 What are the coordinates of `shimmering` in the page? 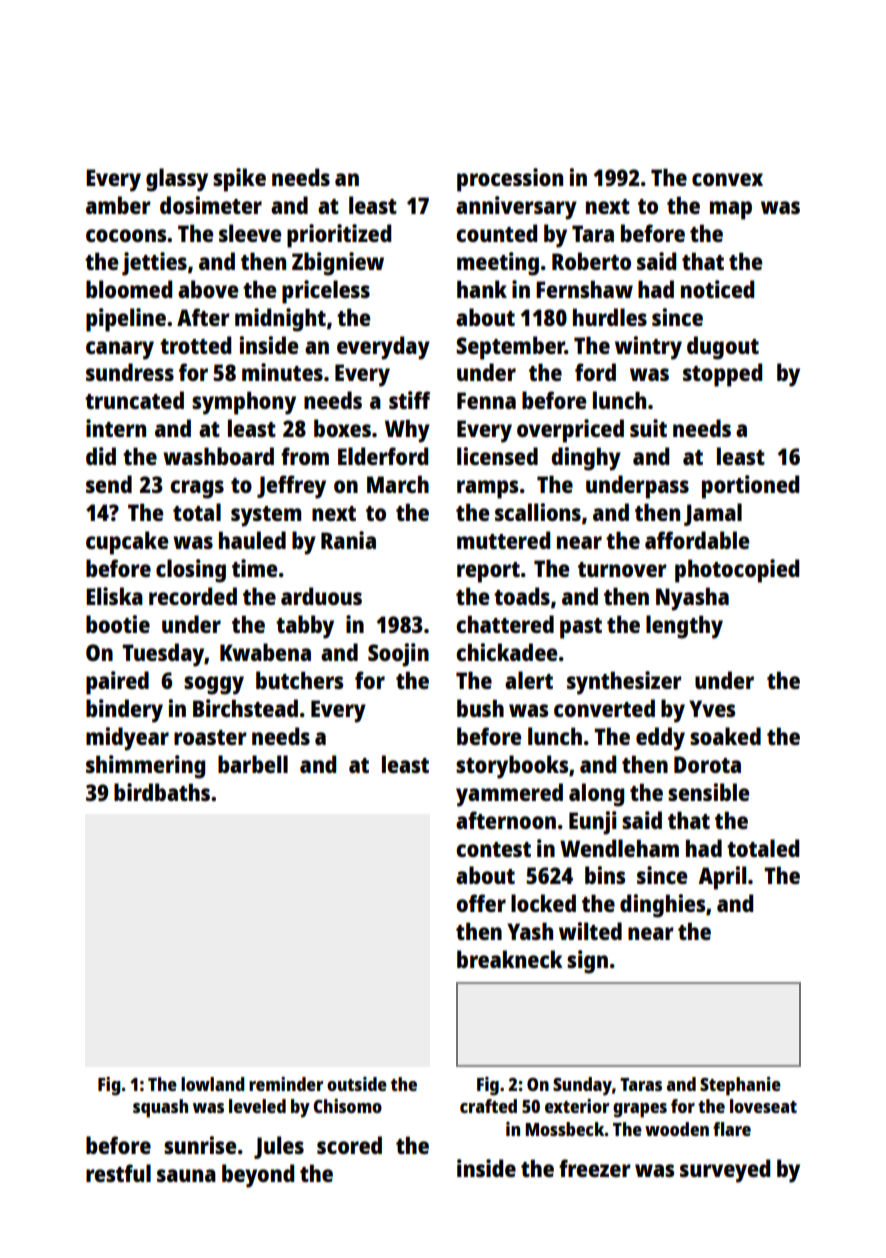 It's located at (145, 767).
